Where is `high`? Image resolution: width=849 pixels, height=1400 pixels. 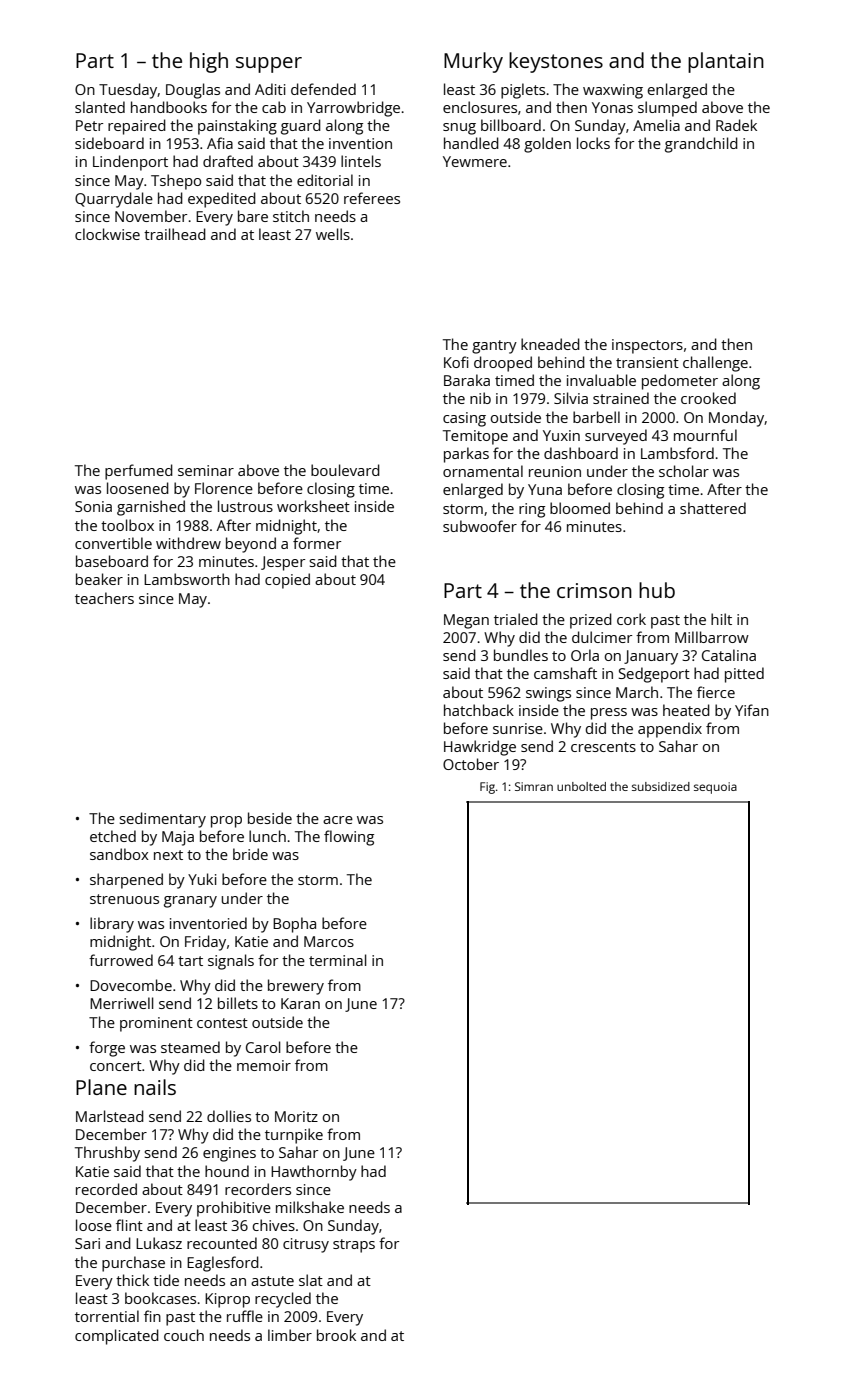 high is located at coordinates (209, 62).
